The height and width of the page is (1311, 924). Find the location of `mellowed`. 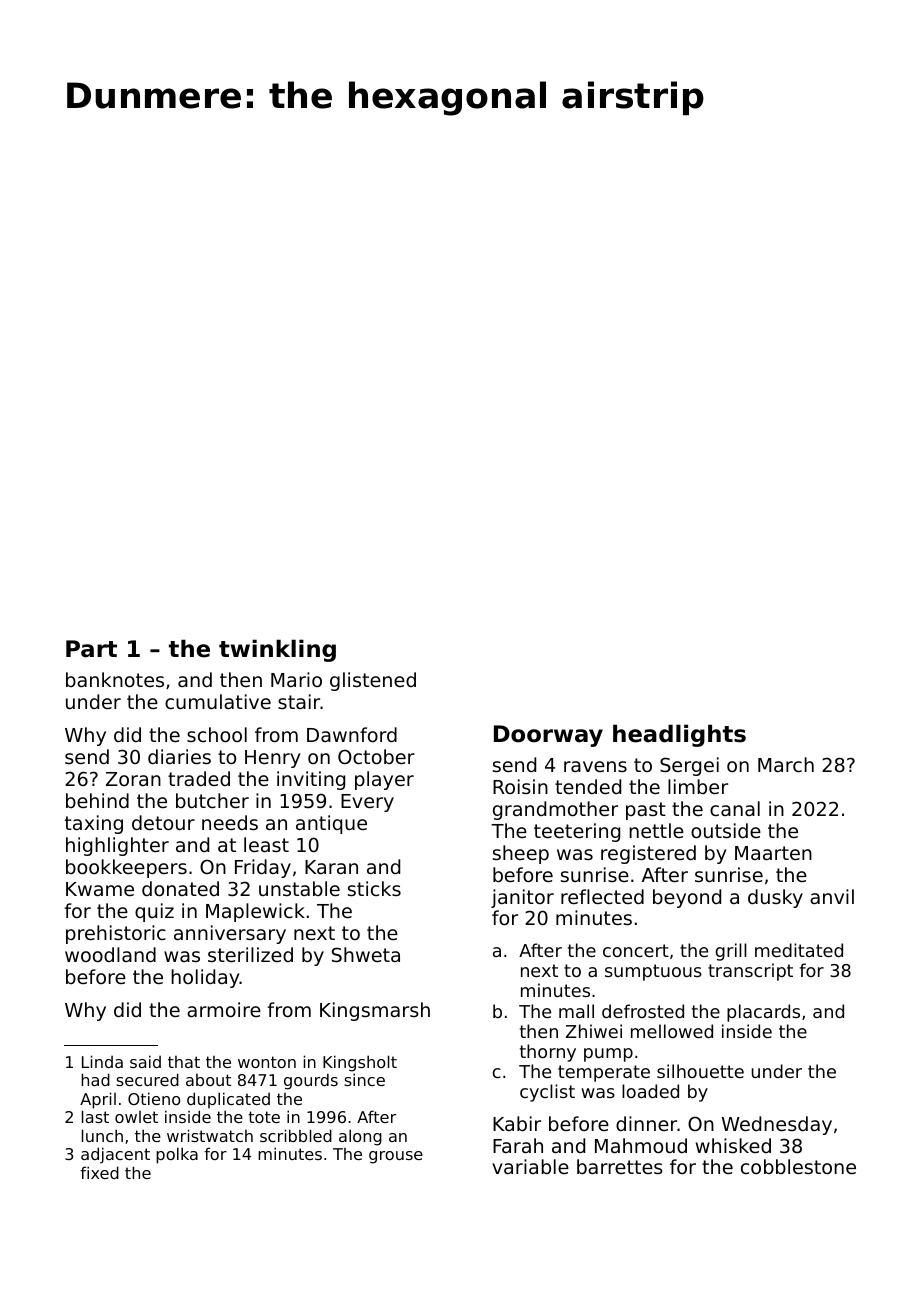

mellowed is located at coordinates (672, 1031).
